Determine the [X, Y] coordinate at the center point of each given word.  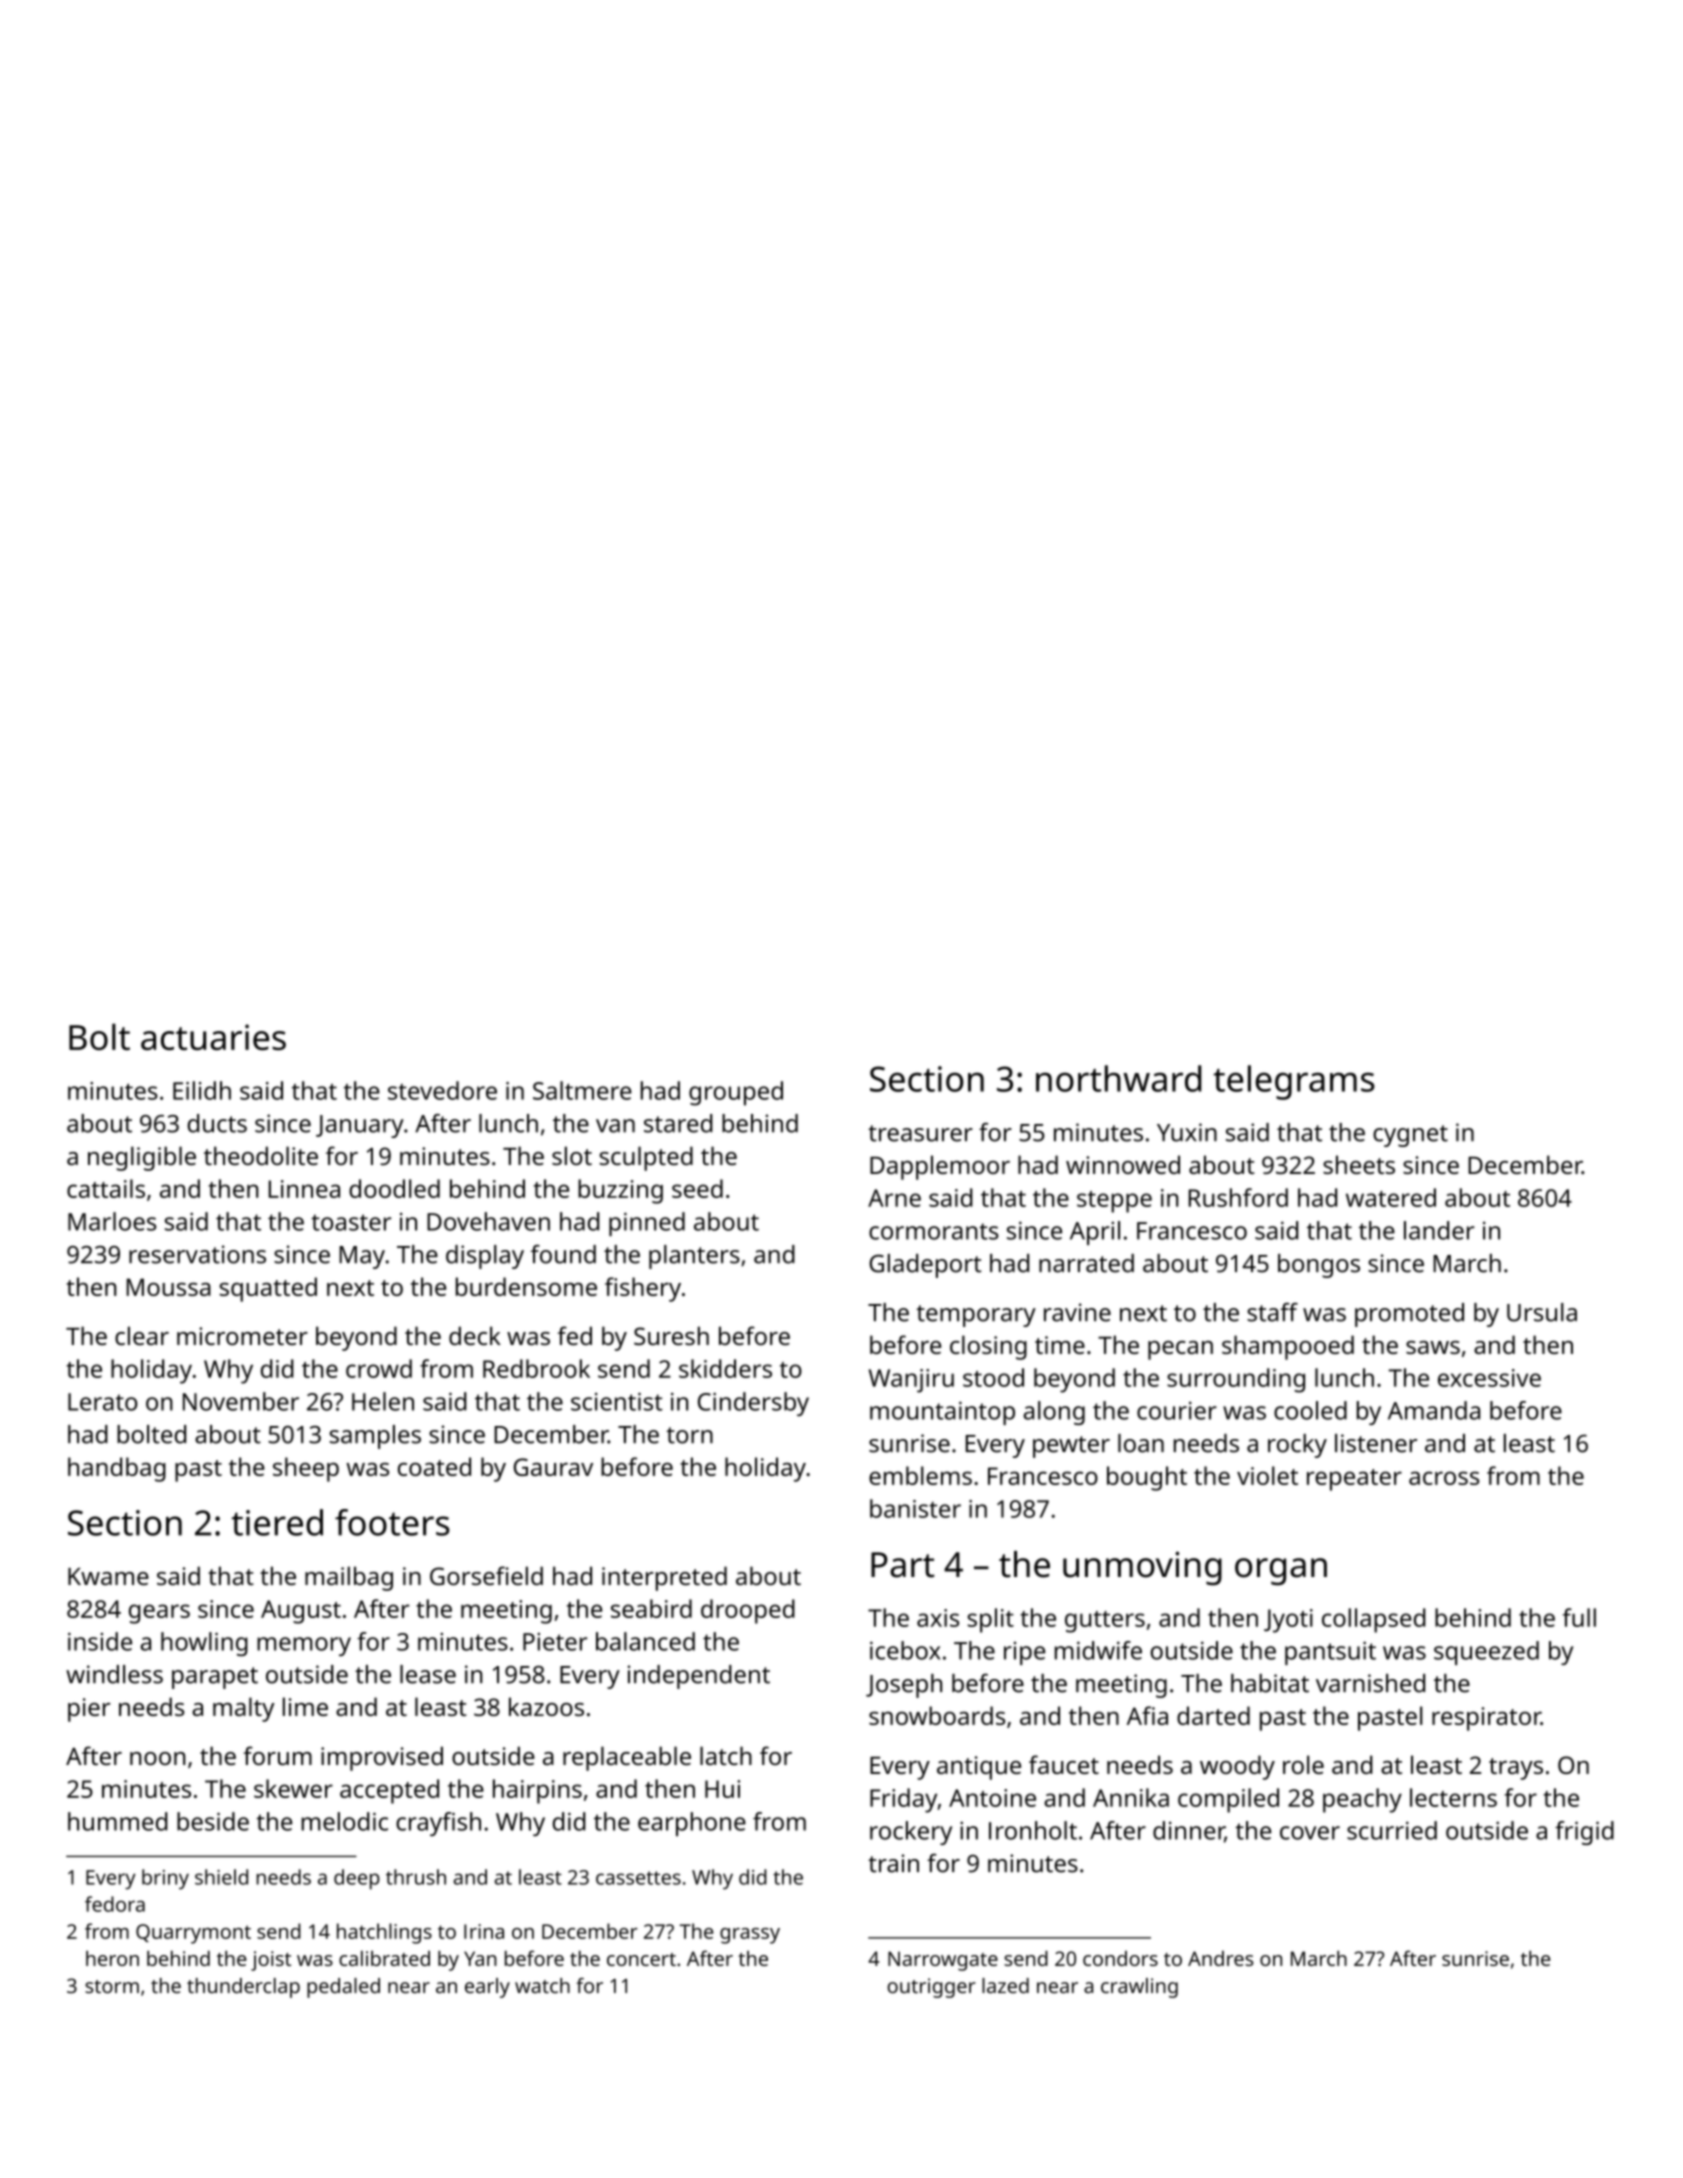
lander [1439, 1230]
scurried [1392, 1830]
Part [902, 1565]
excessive [1489, 1378]
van [615, 1126]
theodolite [261, 1155]
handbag [117, 1469]
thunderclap [243, 1988]
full [1579, 1617]
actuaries [213, 1037]
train [893, 1863]
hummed [118, 1821]
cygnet [1410, 1136]
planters [694, 1257]
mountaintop [942, 1413]
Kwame [108, 1576]
